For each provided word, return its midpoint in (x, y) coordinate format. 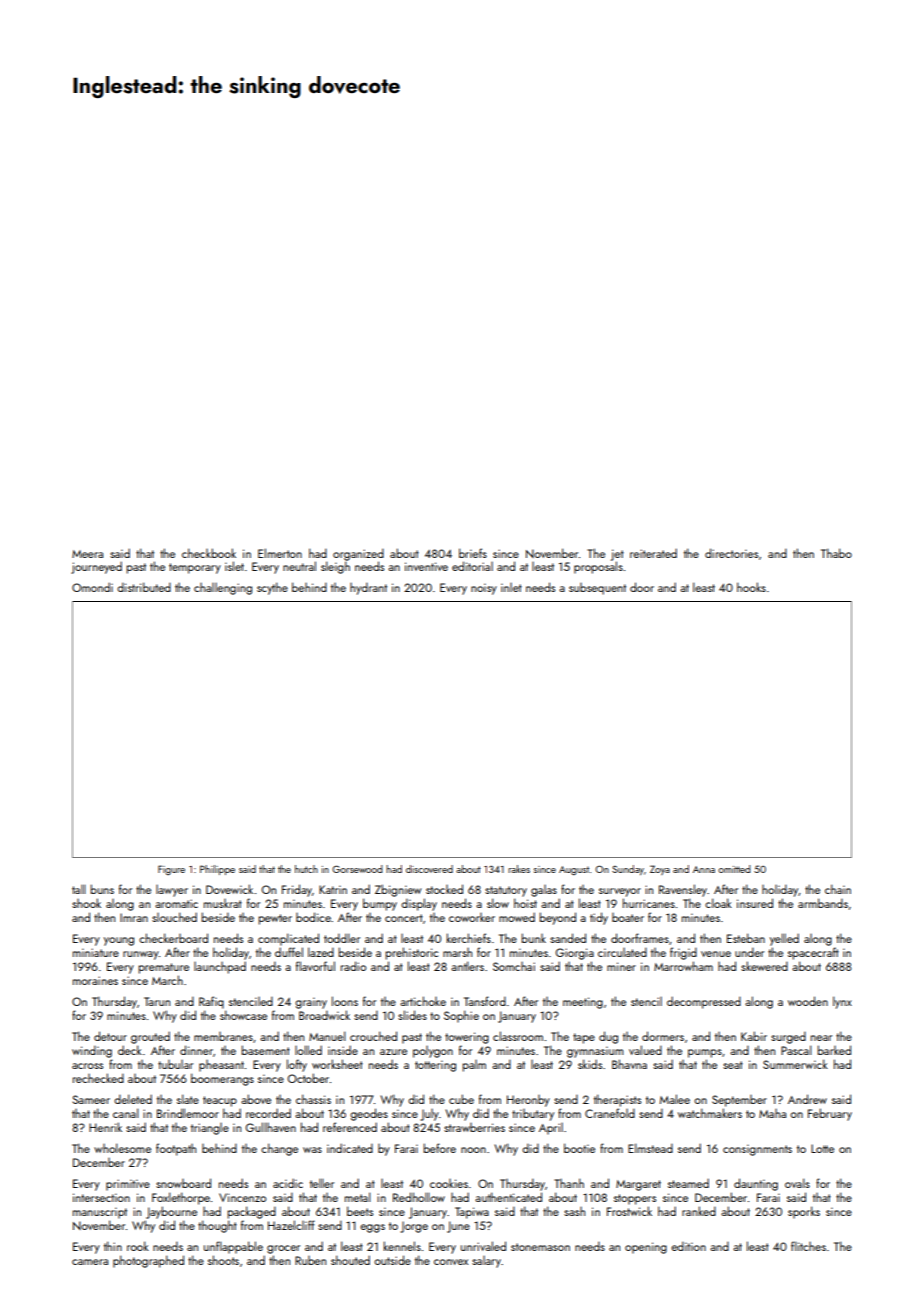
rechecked (98, 1078)
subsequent (597, 589)
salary (486, 1262)
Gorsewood (357, 869)
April (551, 1129)
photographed (148, 1261)
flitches (808, 1246)
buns (102, 889)
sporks (804, 1212)
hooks (751, 587)
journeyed (96, 567)
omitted (734, 869)
